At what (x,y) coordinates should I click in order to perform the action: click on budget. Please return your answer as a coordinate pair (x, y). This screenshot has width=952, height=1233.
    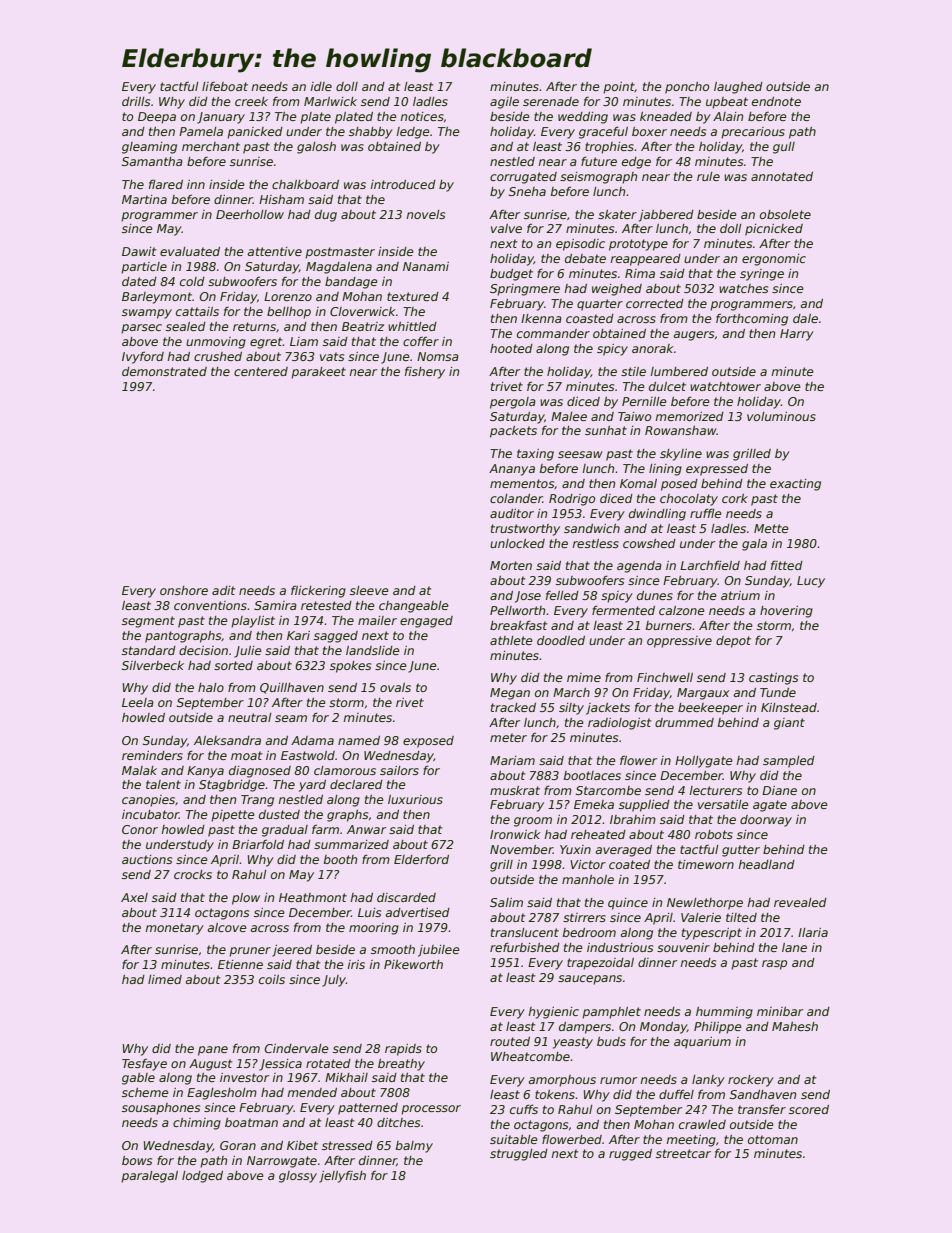
    Looking at the image, I should click on (511, 275).
